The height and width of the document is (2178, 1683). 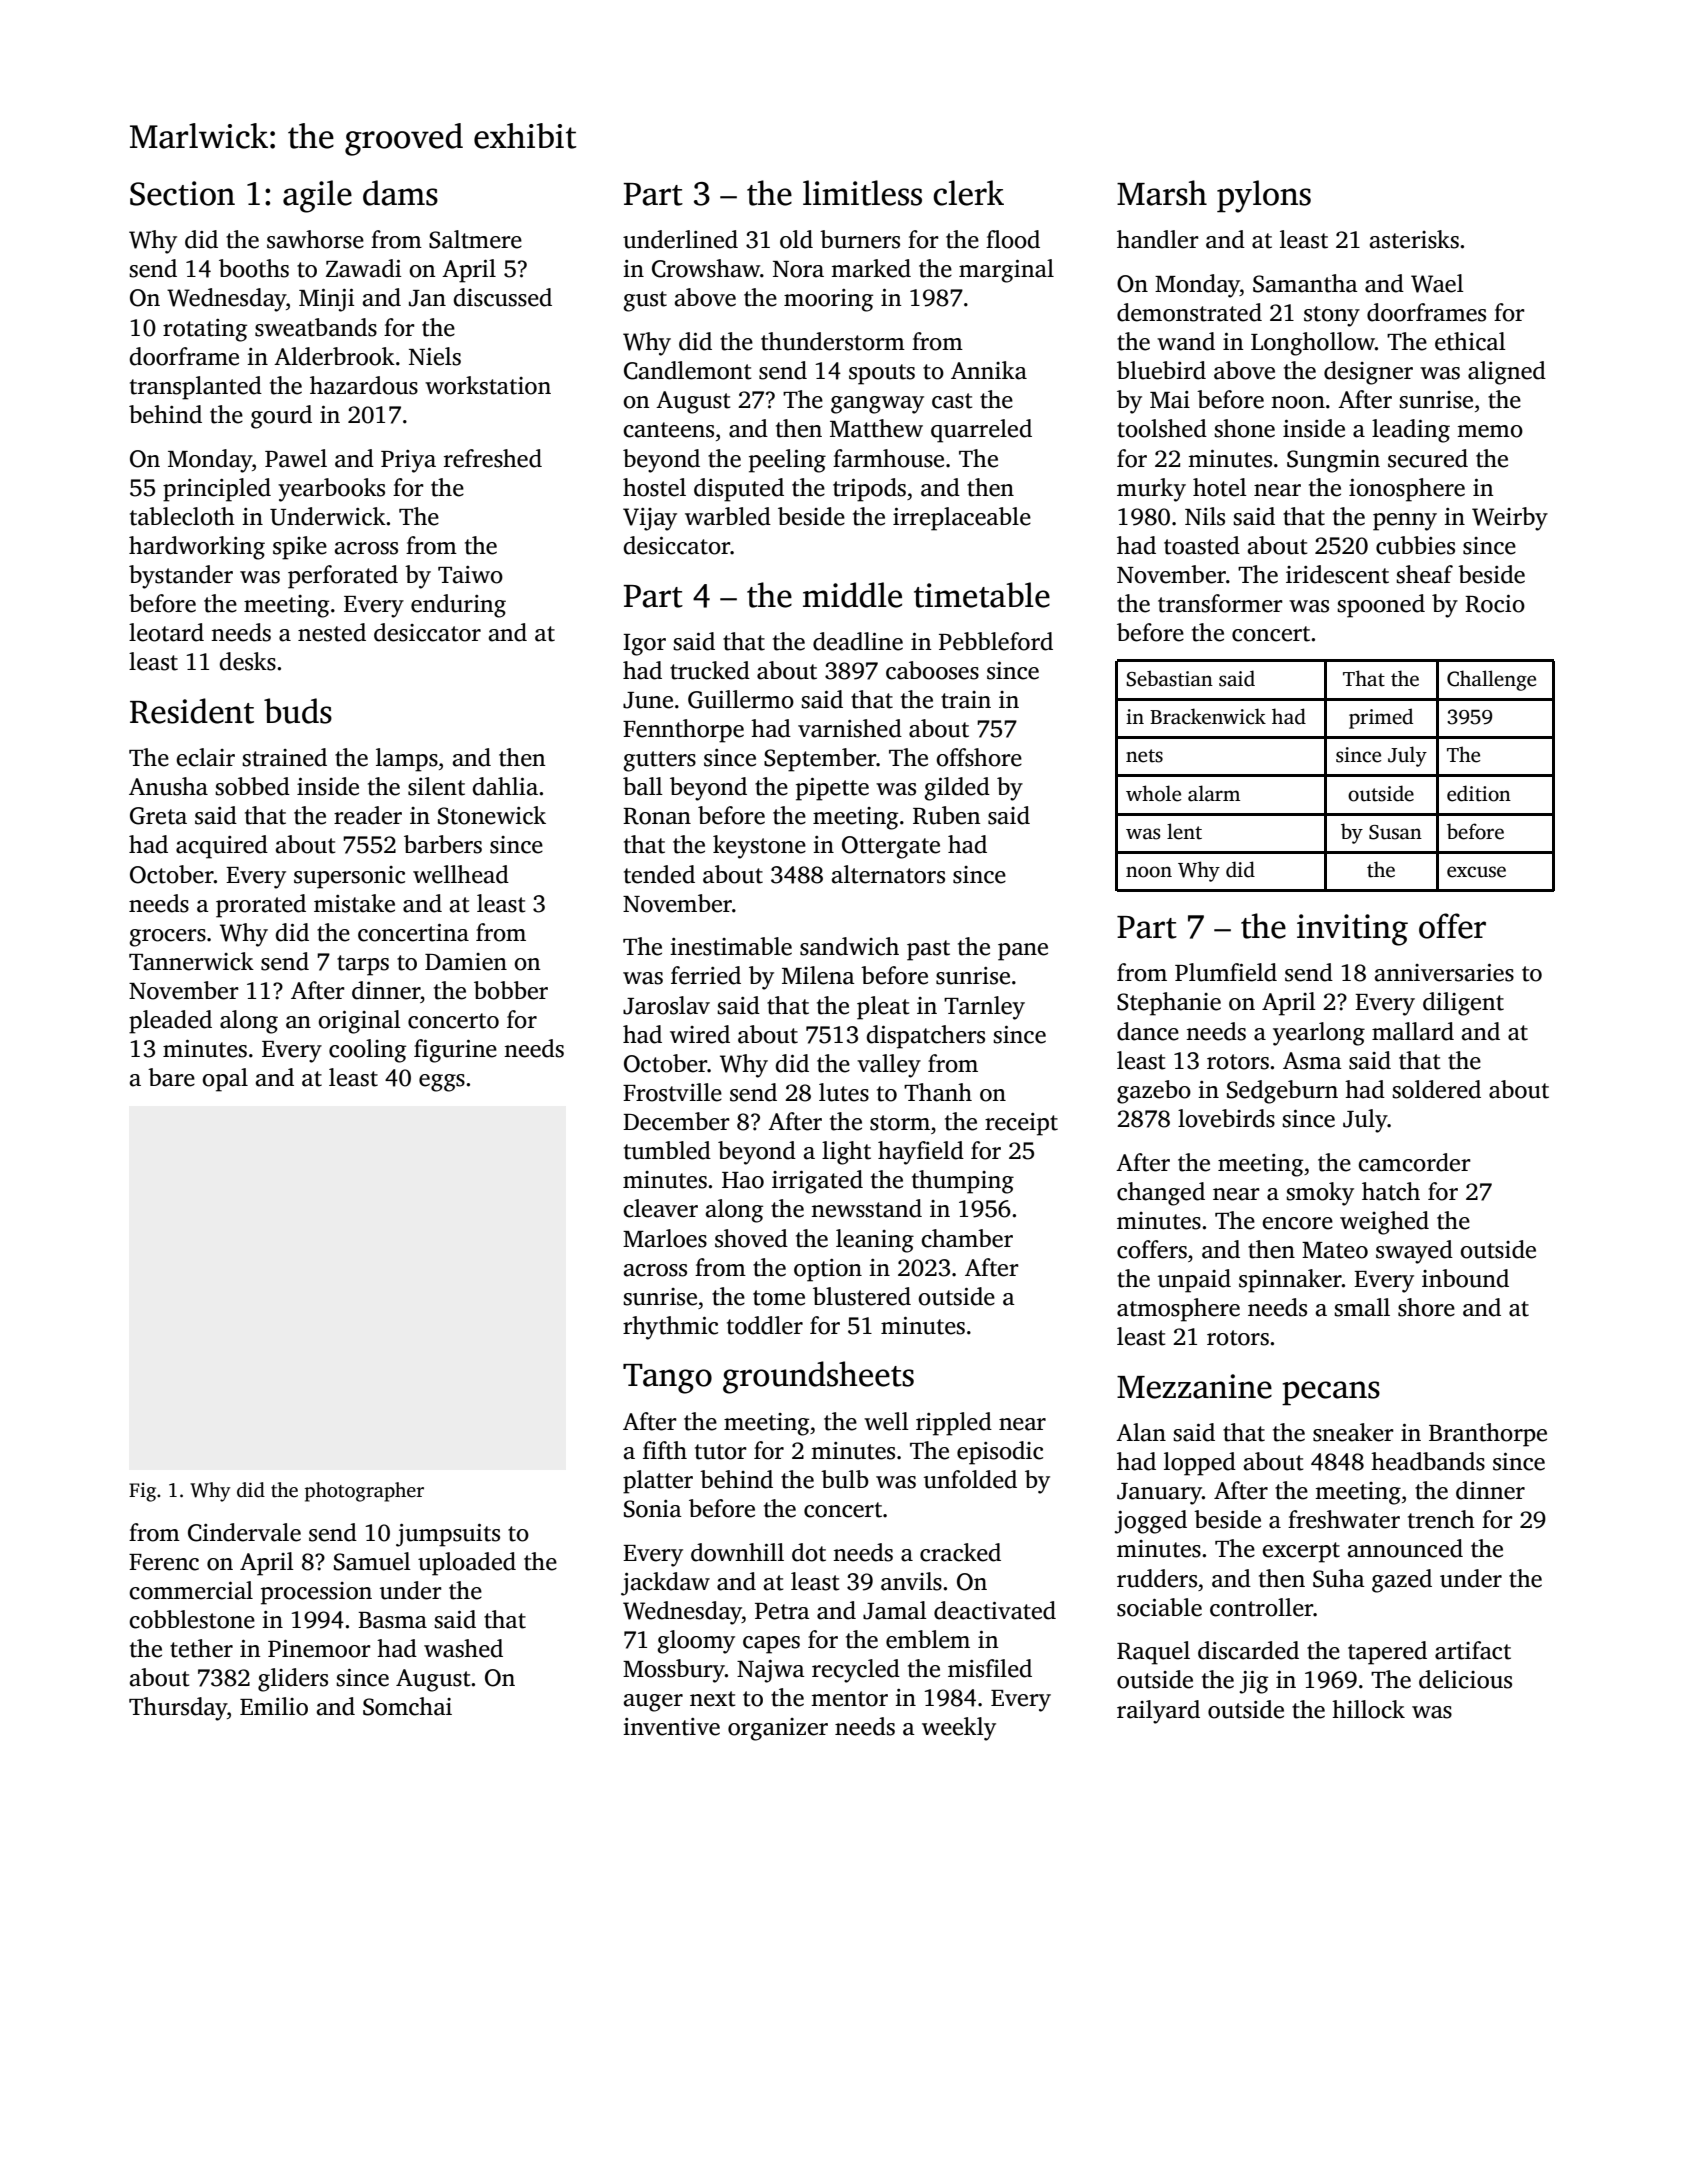 I want to click on Section, so click(x=182, y=193).
